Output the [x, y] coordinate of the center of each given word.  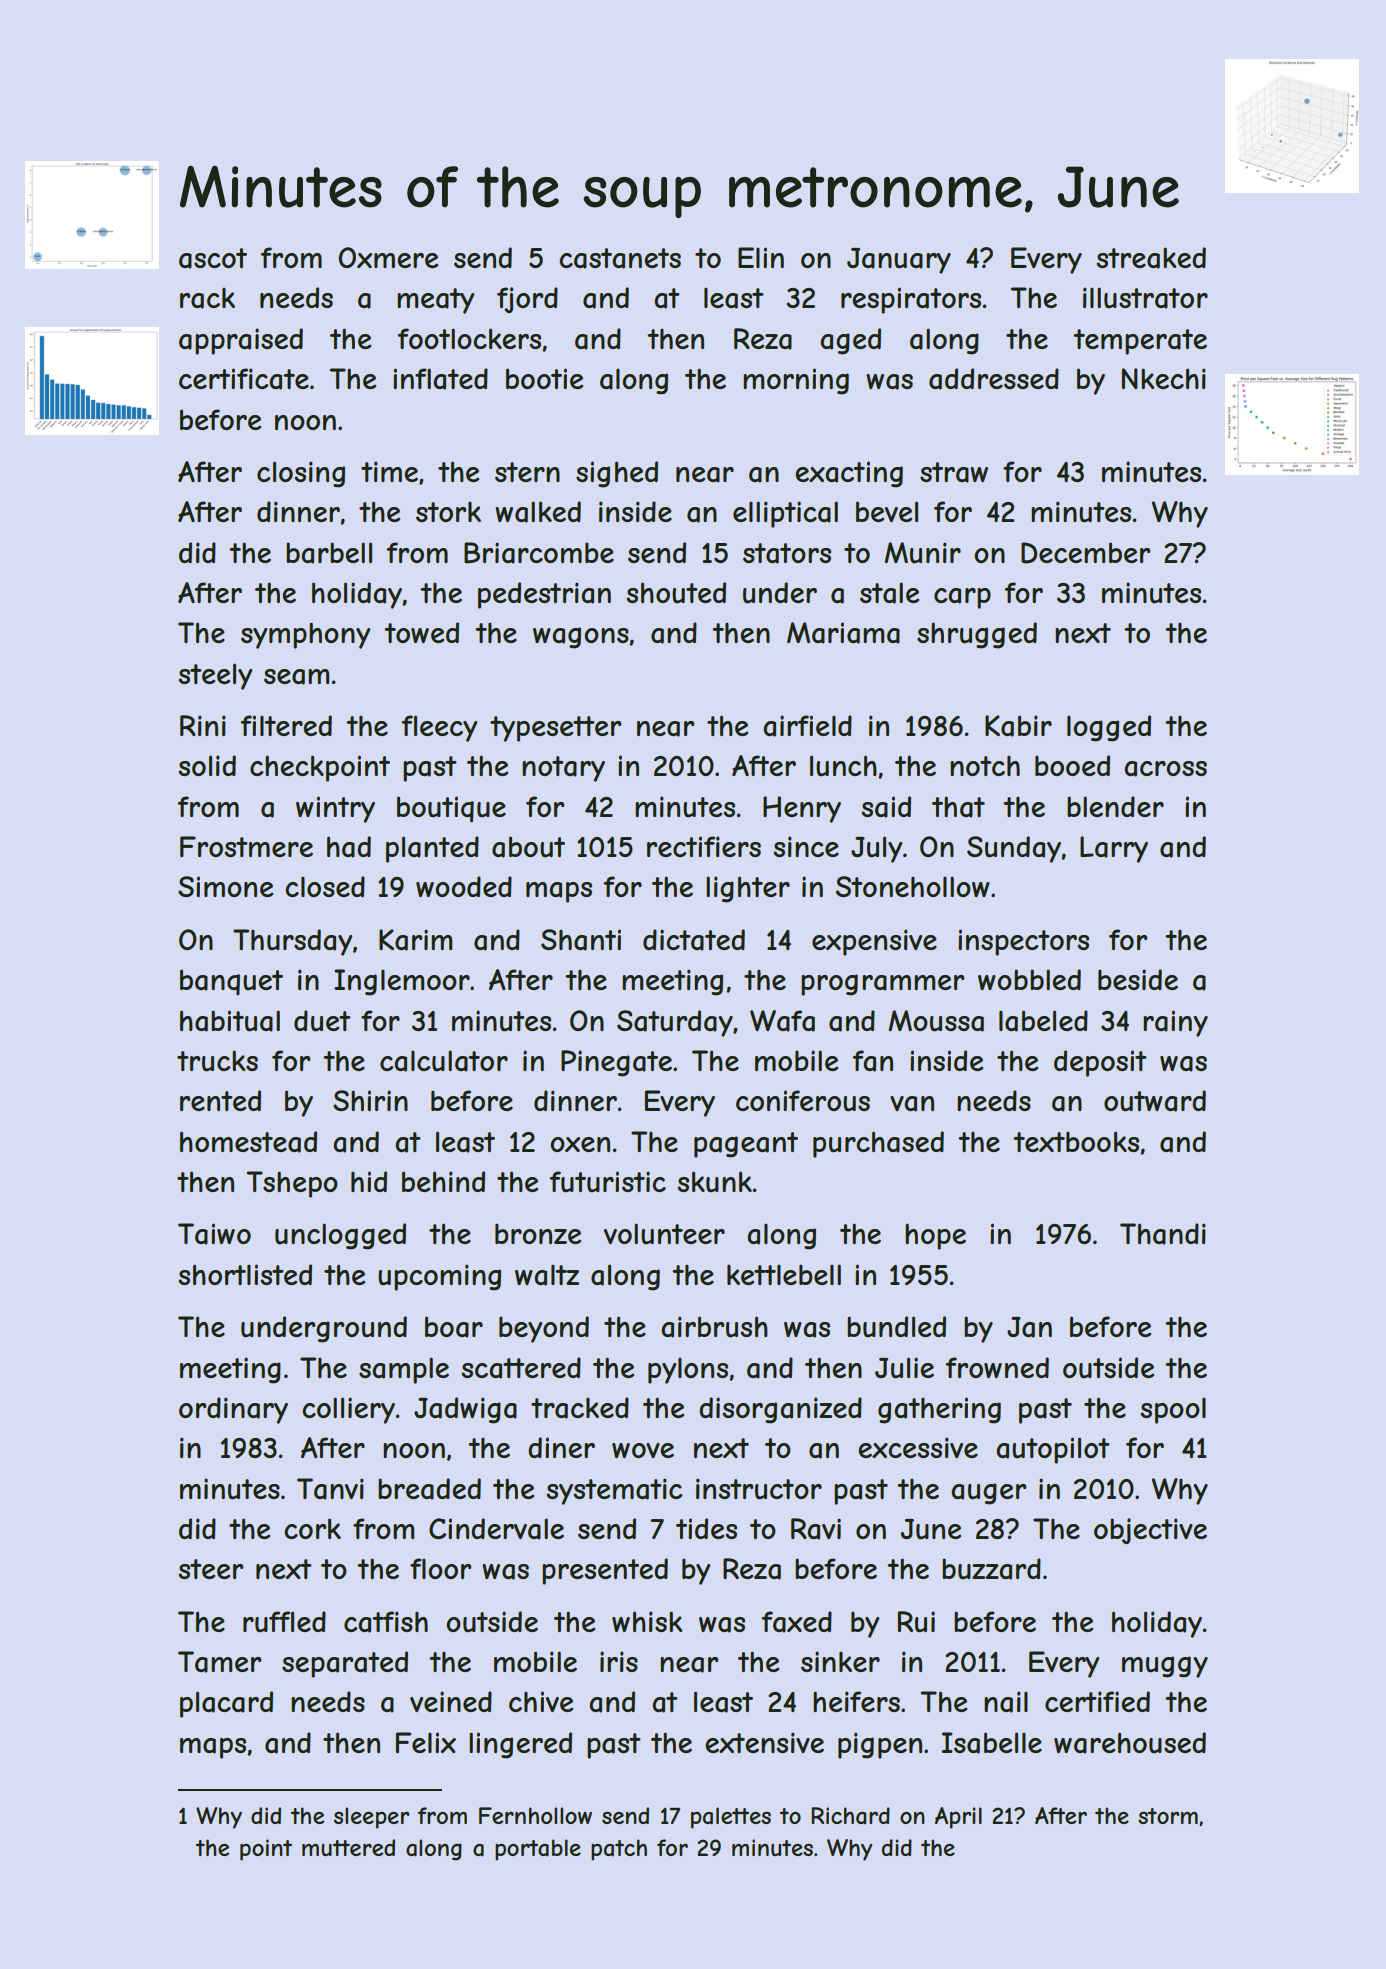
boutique [451, 809]
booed [1072, 765]
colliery [348, 1410]
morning [796, 381]
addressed [994, 379]
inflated [440, 379]
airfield [807, 726]
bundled [896, 1327]
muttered [348, 1847]
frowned [997, 1367]
